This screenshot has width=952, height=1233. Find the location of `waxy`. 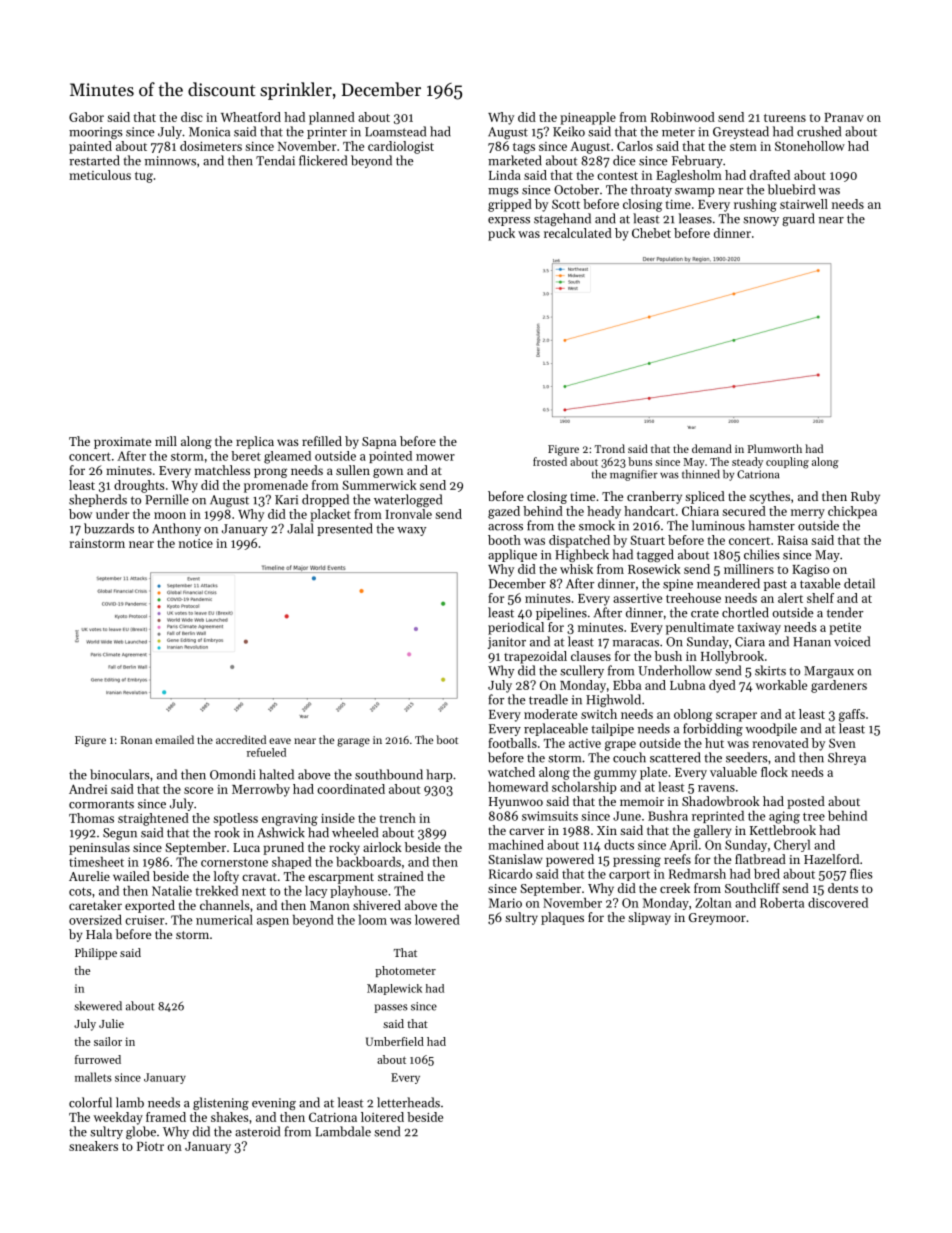

waxy is located at coordinates (411, 531).
